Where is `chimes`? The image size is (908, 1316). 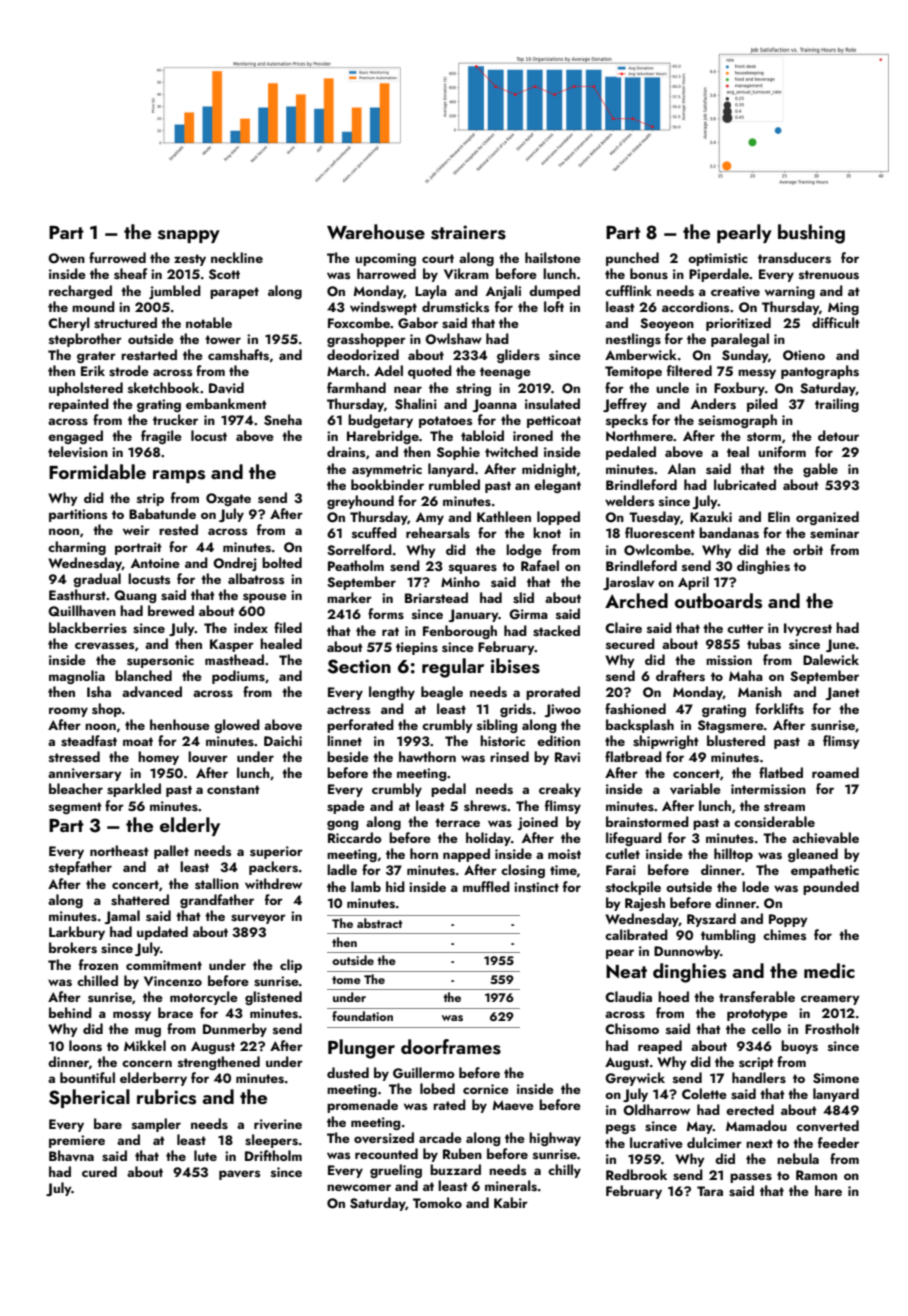
chimes is located at coordinates (784, 934).
